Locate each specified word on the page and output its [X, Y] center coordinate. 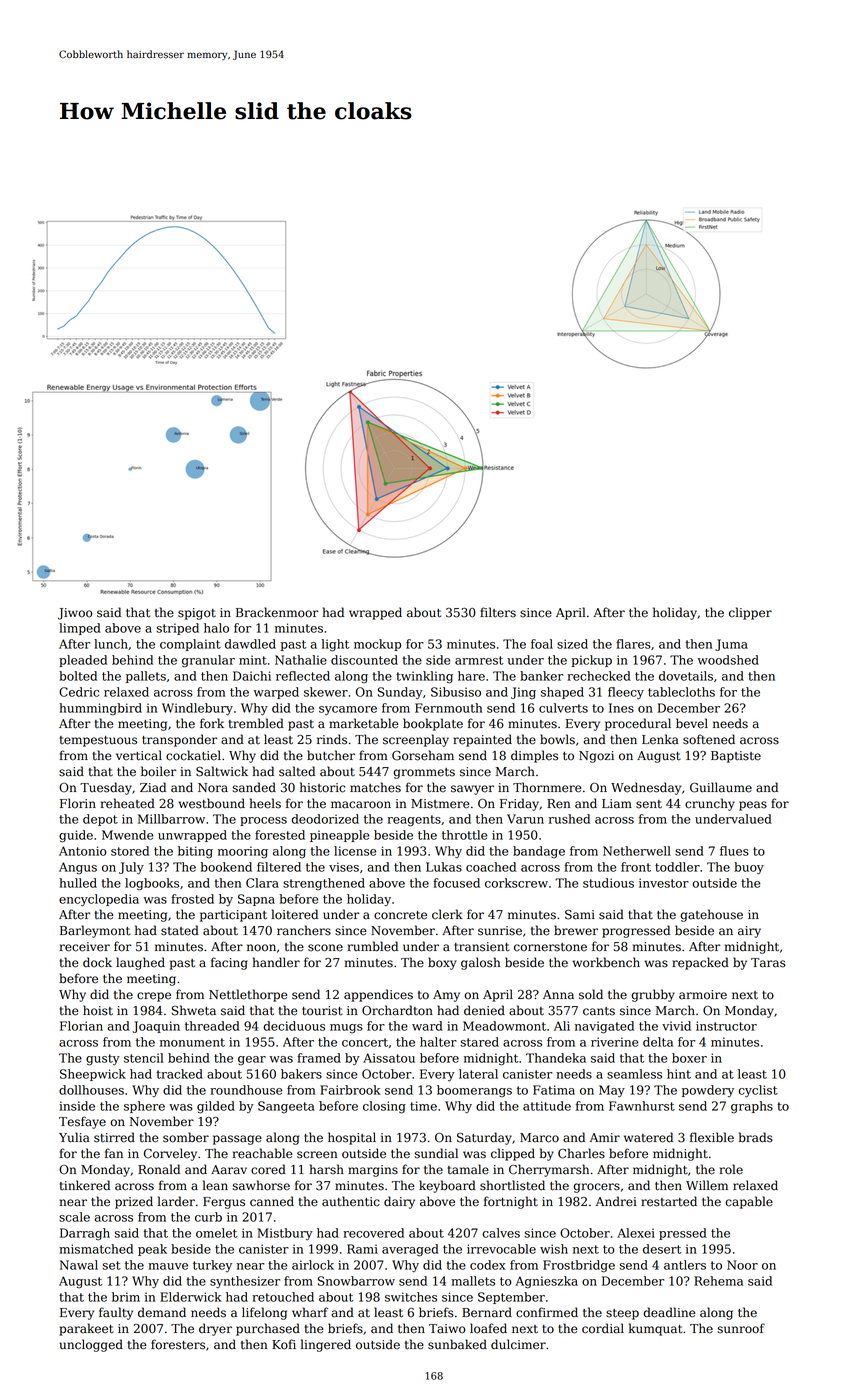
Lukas [444, 867]
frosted [192, 899]
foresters [178, 1344]
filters [498, 612]
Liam [617, 804]
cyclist [758, 1091]
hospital [352, 1138]
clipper [750, 613]
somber [186, 1137]
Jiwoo [75, 614]
